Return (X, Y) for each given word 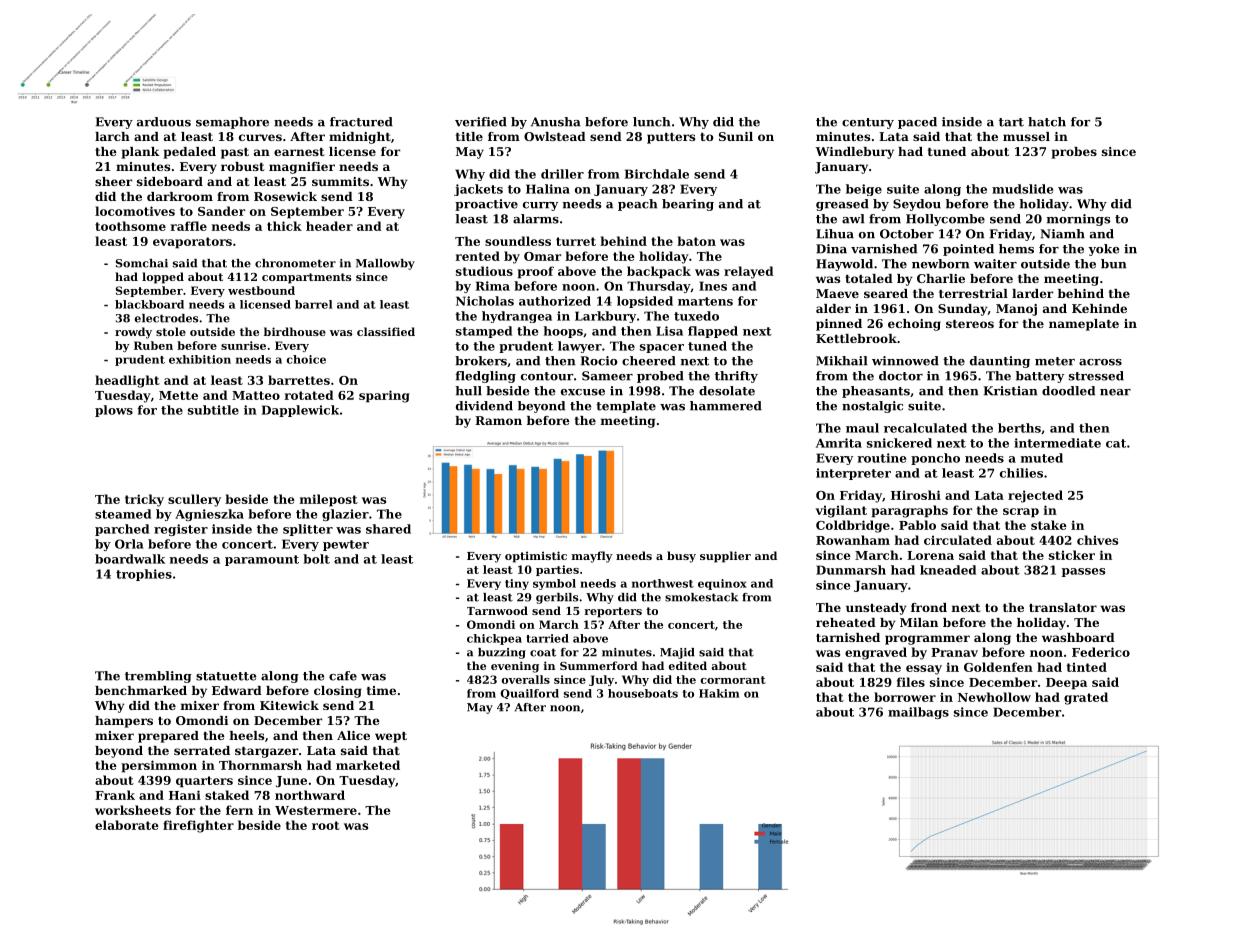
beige (864, 190)
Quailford (529, 694)
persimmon (159, 766)
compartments (306, 278)
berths (1019, 428)
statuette (226, 676)
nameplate (1084, 325)
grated (1086, 698)
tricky (144, 500)
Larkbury (605, 317)
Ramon (498, 420)
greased (842, 205)
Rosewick (285, 196)
